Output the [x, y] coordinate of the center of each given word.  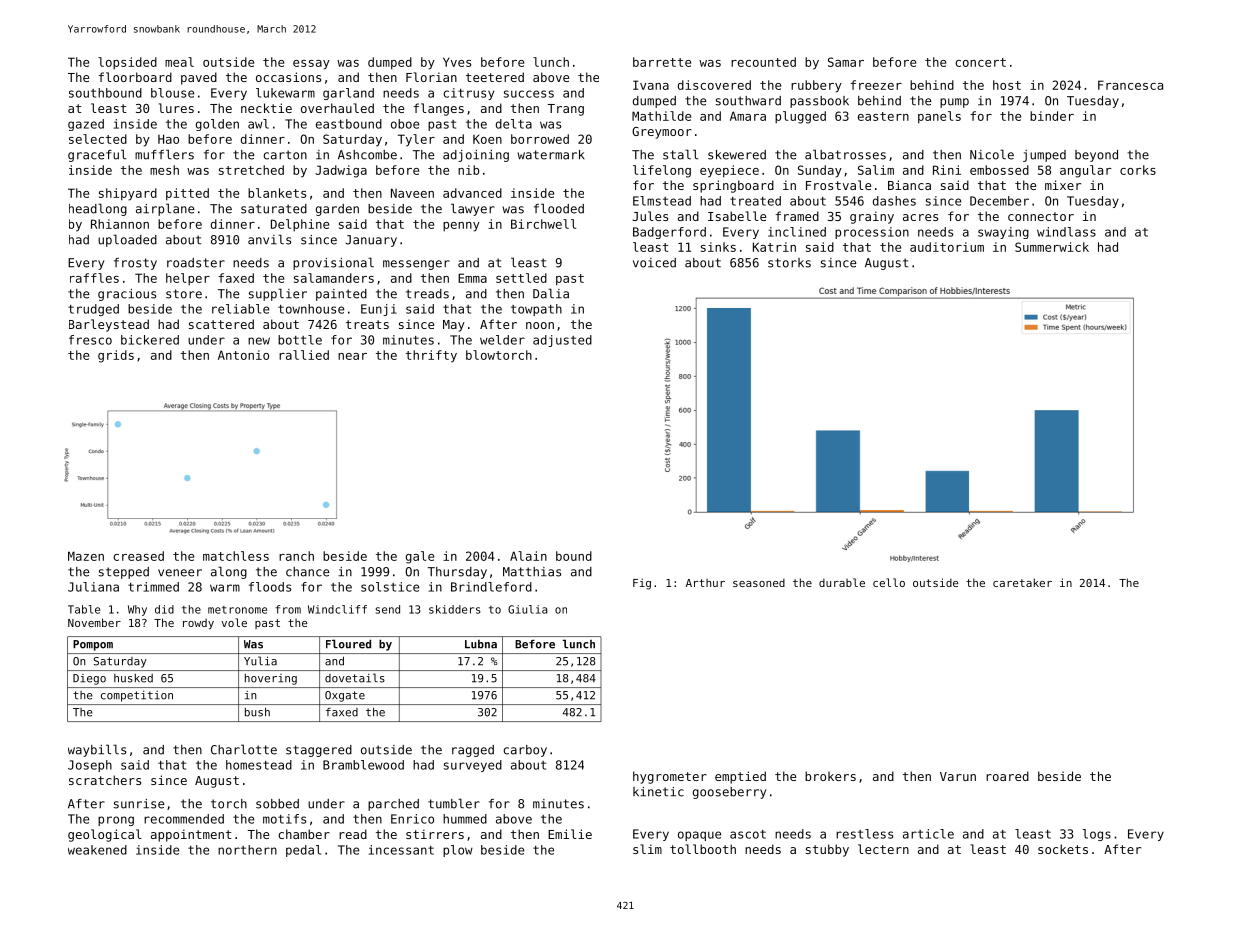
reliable [240, 309]
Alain [528, 556]
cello [889, 582]
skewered [737, 155]
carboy [525, 751]
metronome [237, 610]
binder [1052, 116]
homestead [259, 765]
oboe [405, 124]
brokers [830, 776]
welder [502, 340]
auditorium [947, 247]
